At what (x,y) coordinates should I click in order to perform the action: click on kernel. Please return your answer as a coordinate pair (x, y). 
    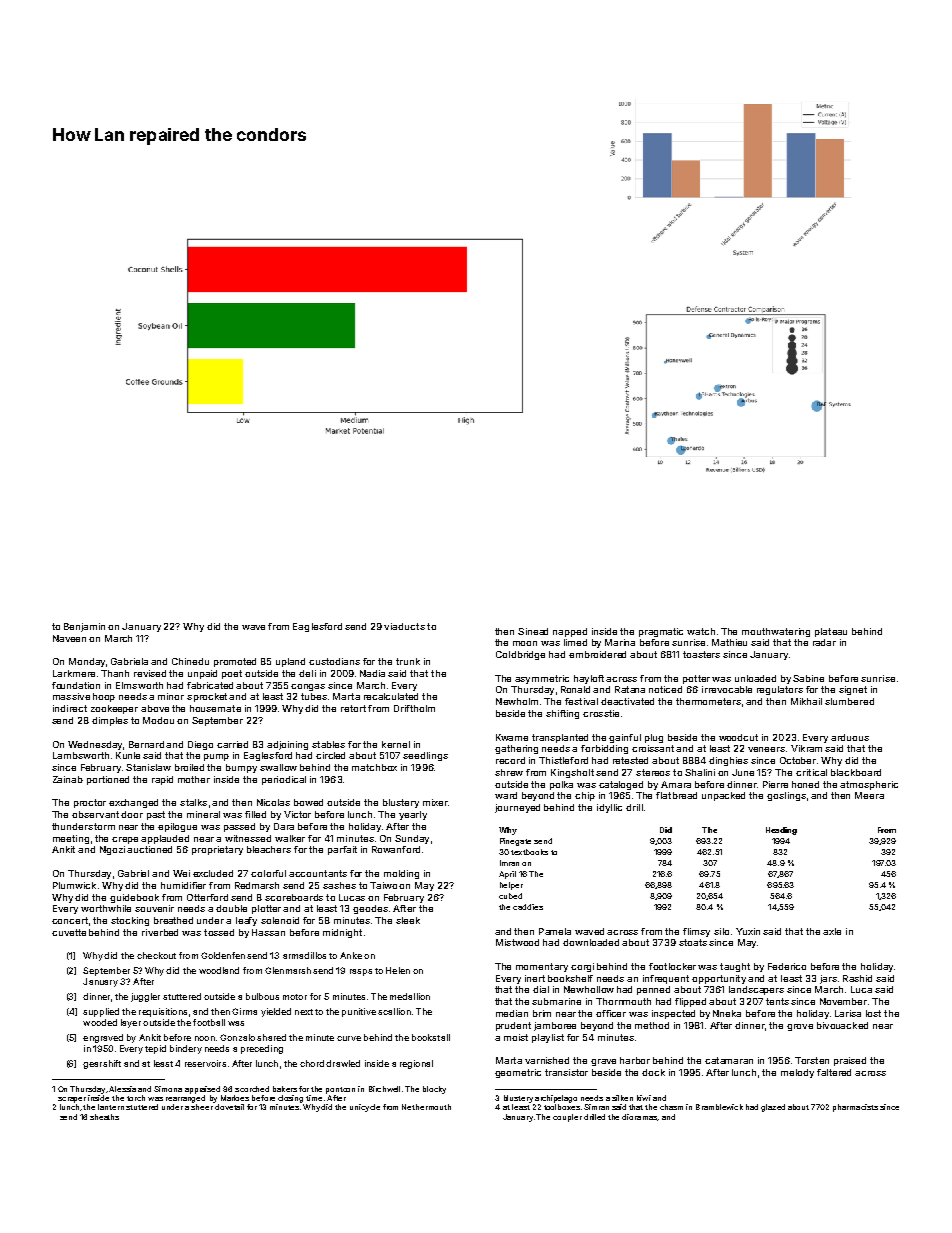
    Looking at the image, I should click on (396, 744).
